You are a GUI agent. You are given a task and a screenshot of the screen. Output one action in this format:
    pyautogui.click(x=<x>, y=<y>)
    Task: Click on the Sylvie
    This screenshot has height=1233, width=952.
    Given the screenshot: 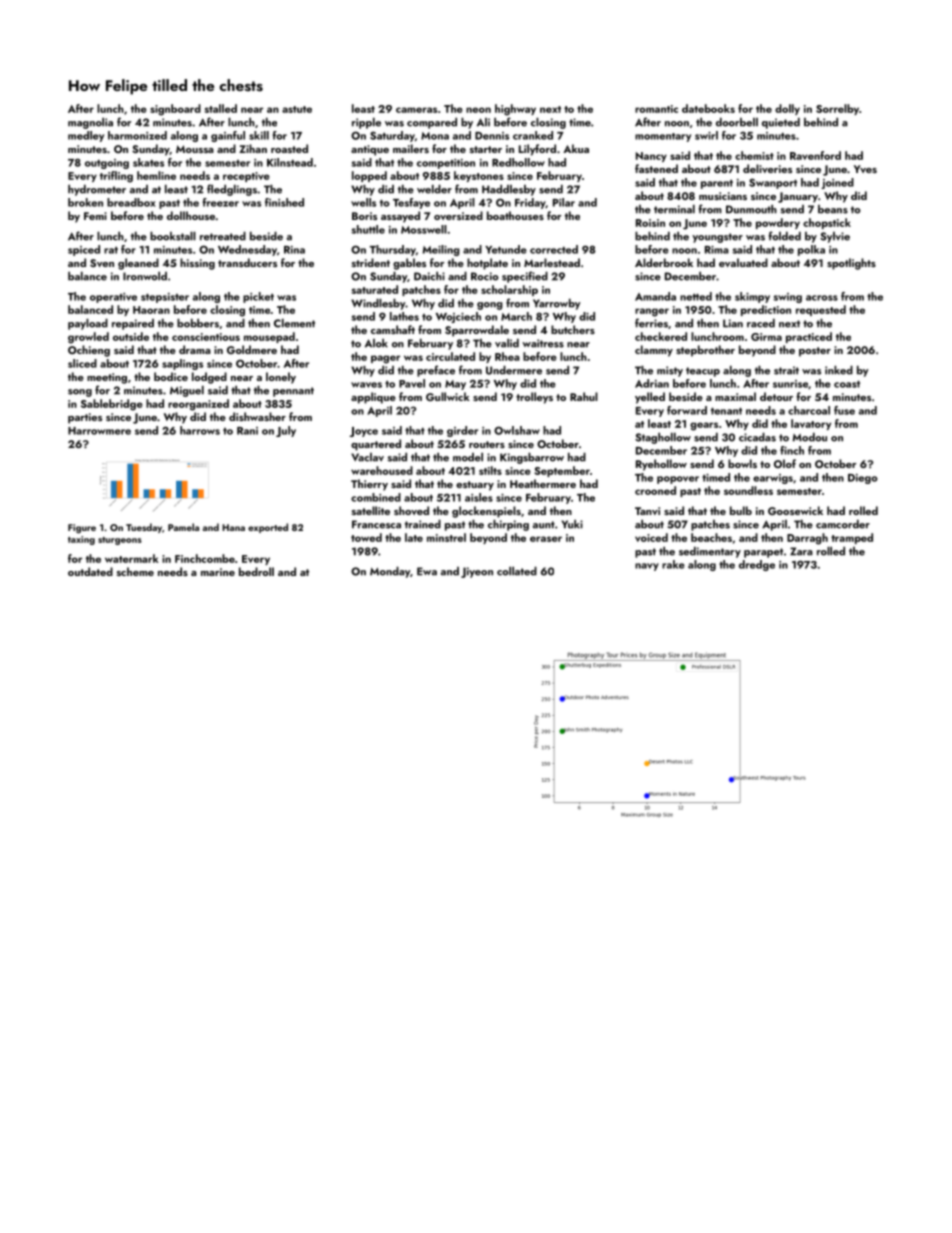 What is the action you would take?
    pyautogui.click(x=835, y=237)
